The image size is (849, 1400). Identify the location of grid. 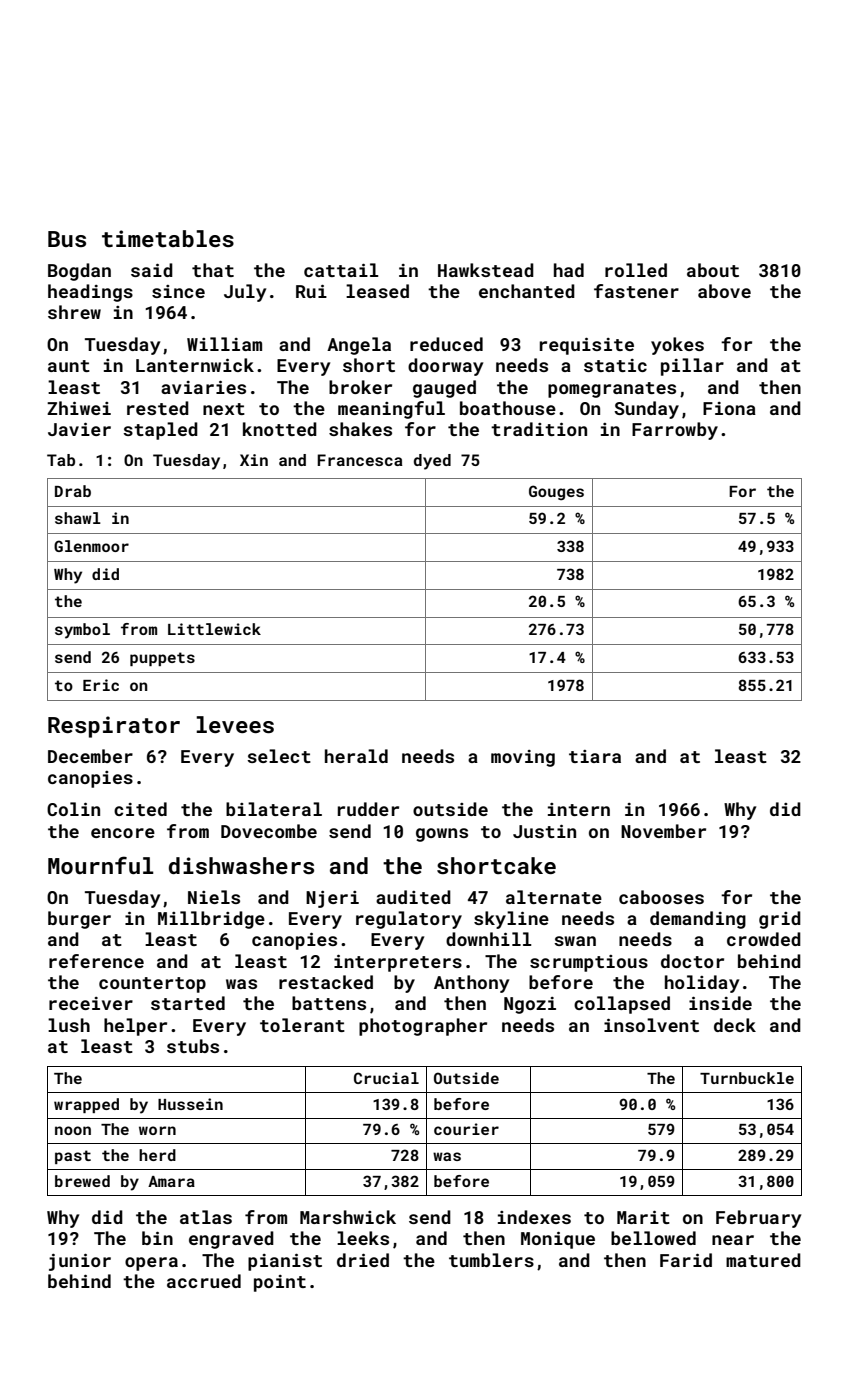
(780, 920).
